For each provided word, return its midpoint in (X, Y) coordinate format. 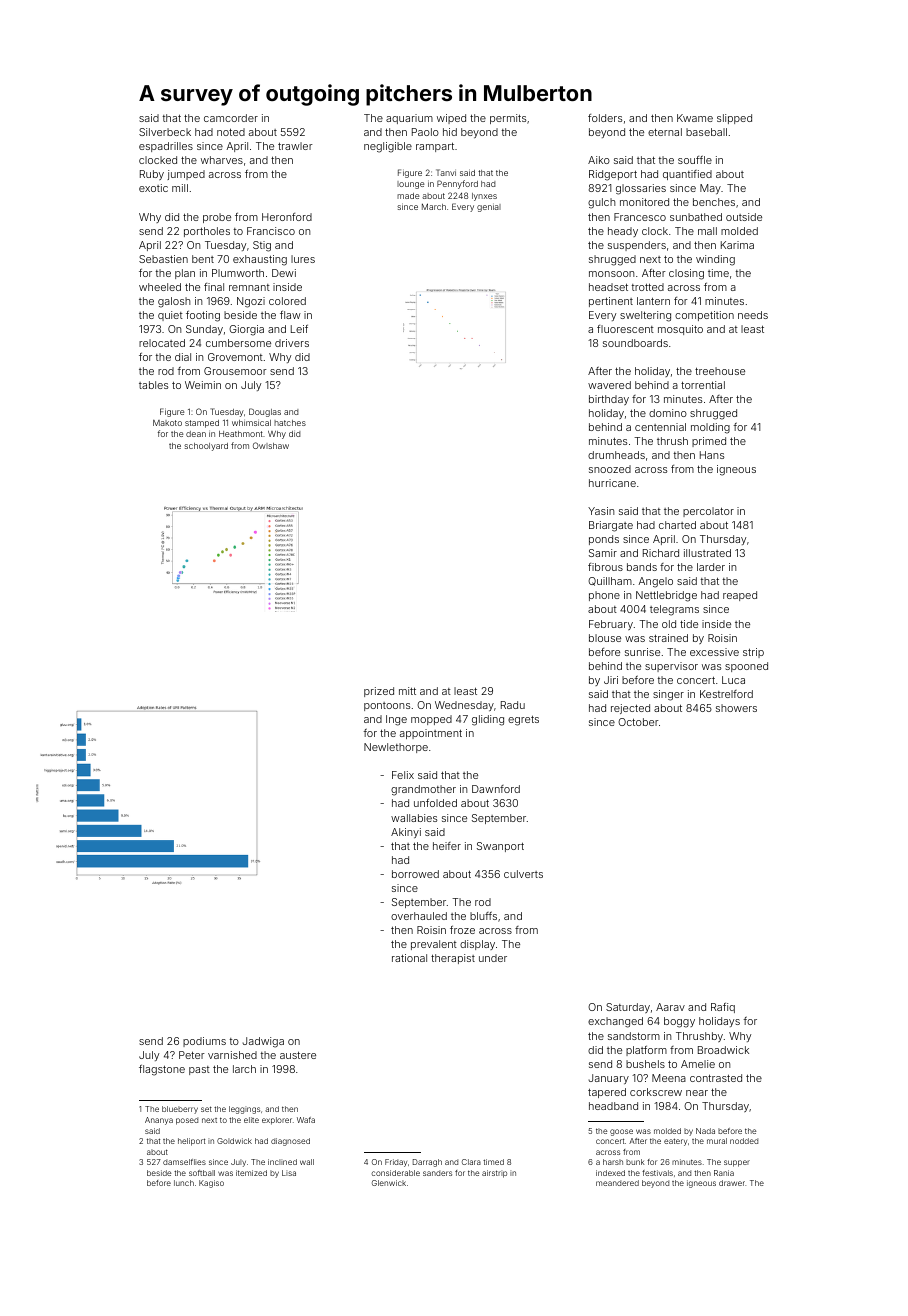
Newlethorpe (396, 748)
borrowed (415, 874)
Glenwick (389, 1183)
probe (217, 218)
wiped (451, 119)
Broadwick (723, 1050)
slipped (734, 119)
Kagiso (211, 1184)
